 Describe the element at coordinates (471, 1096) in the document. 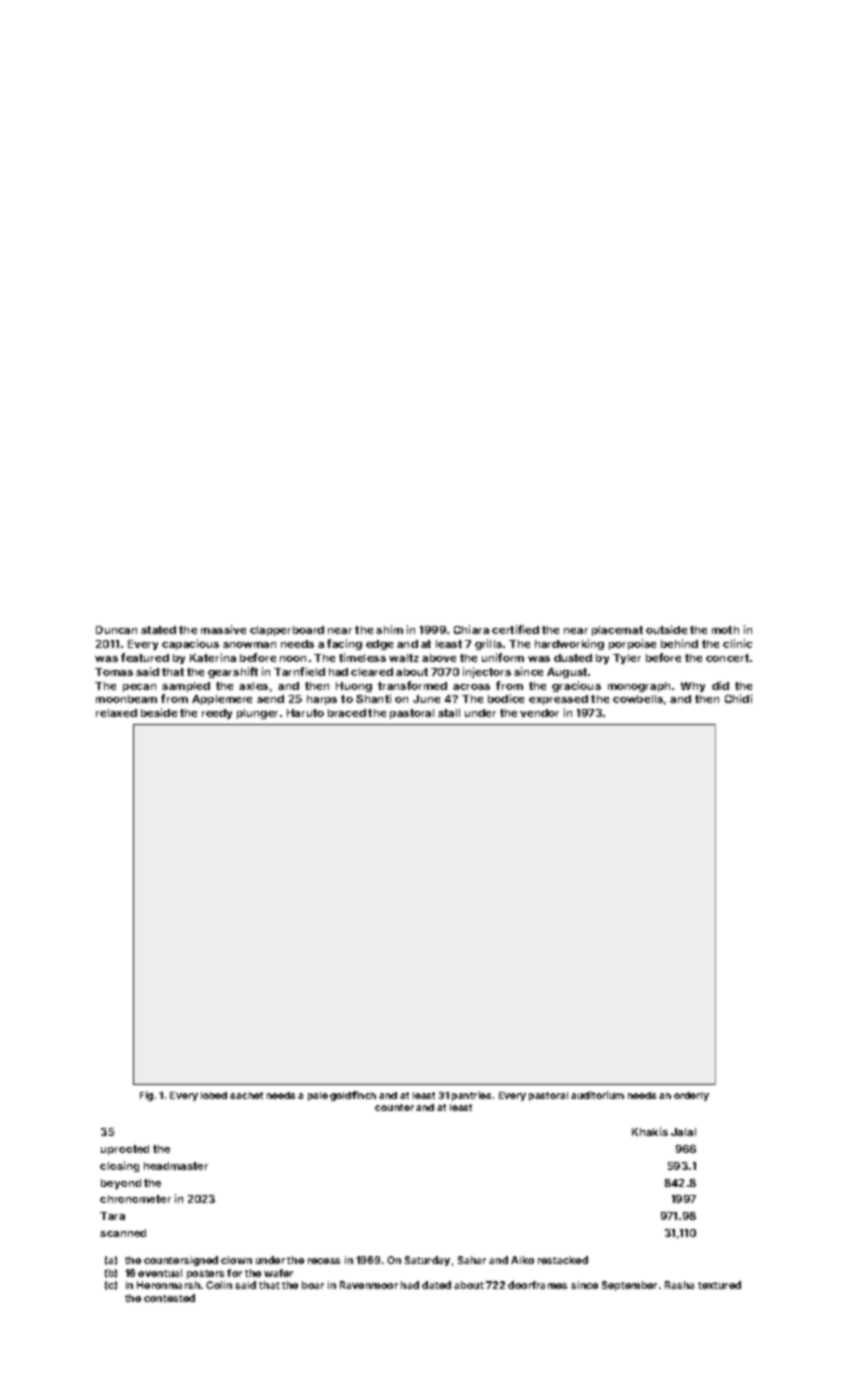

I see `pantries` at that location.
